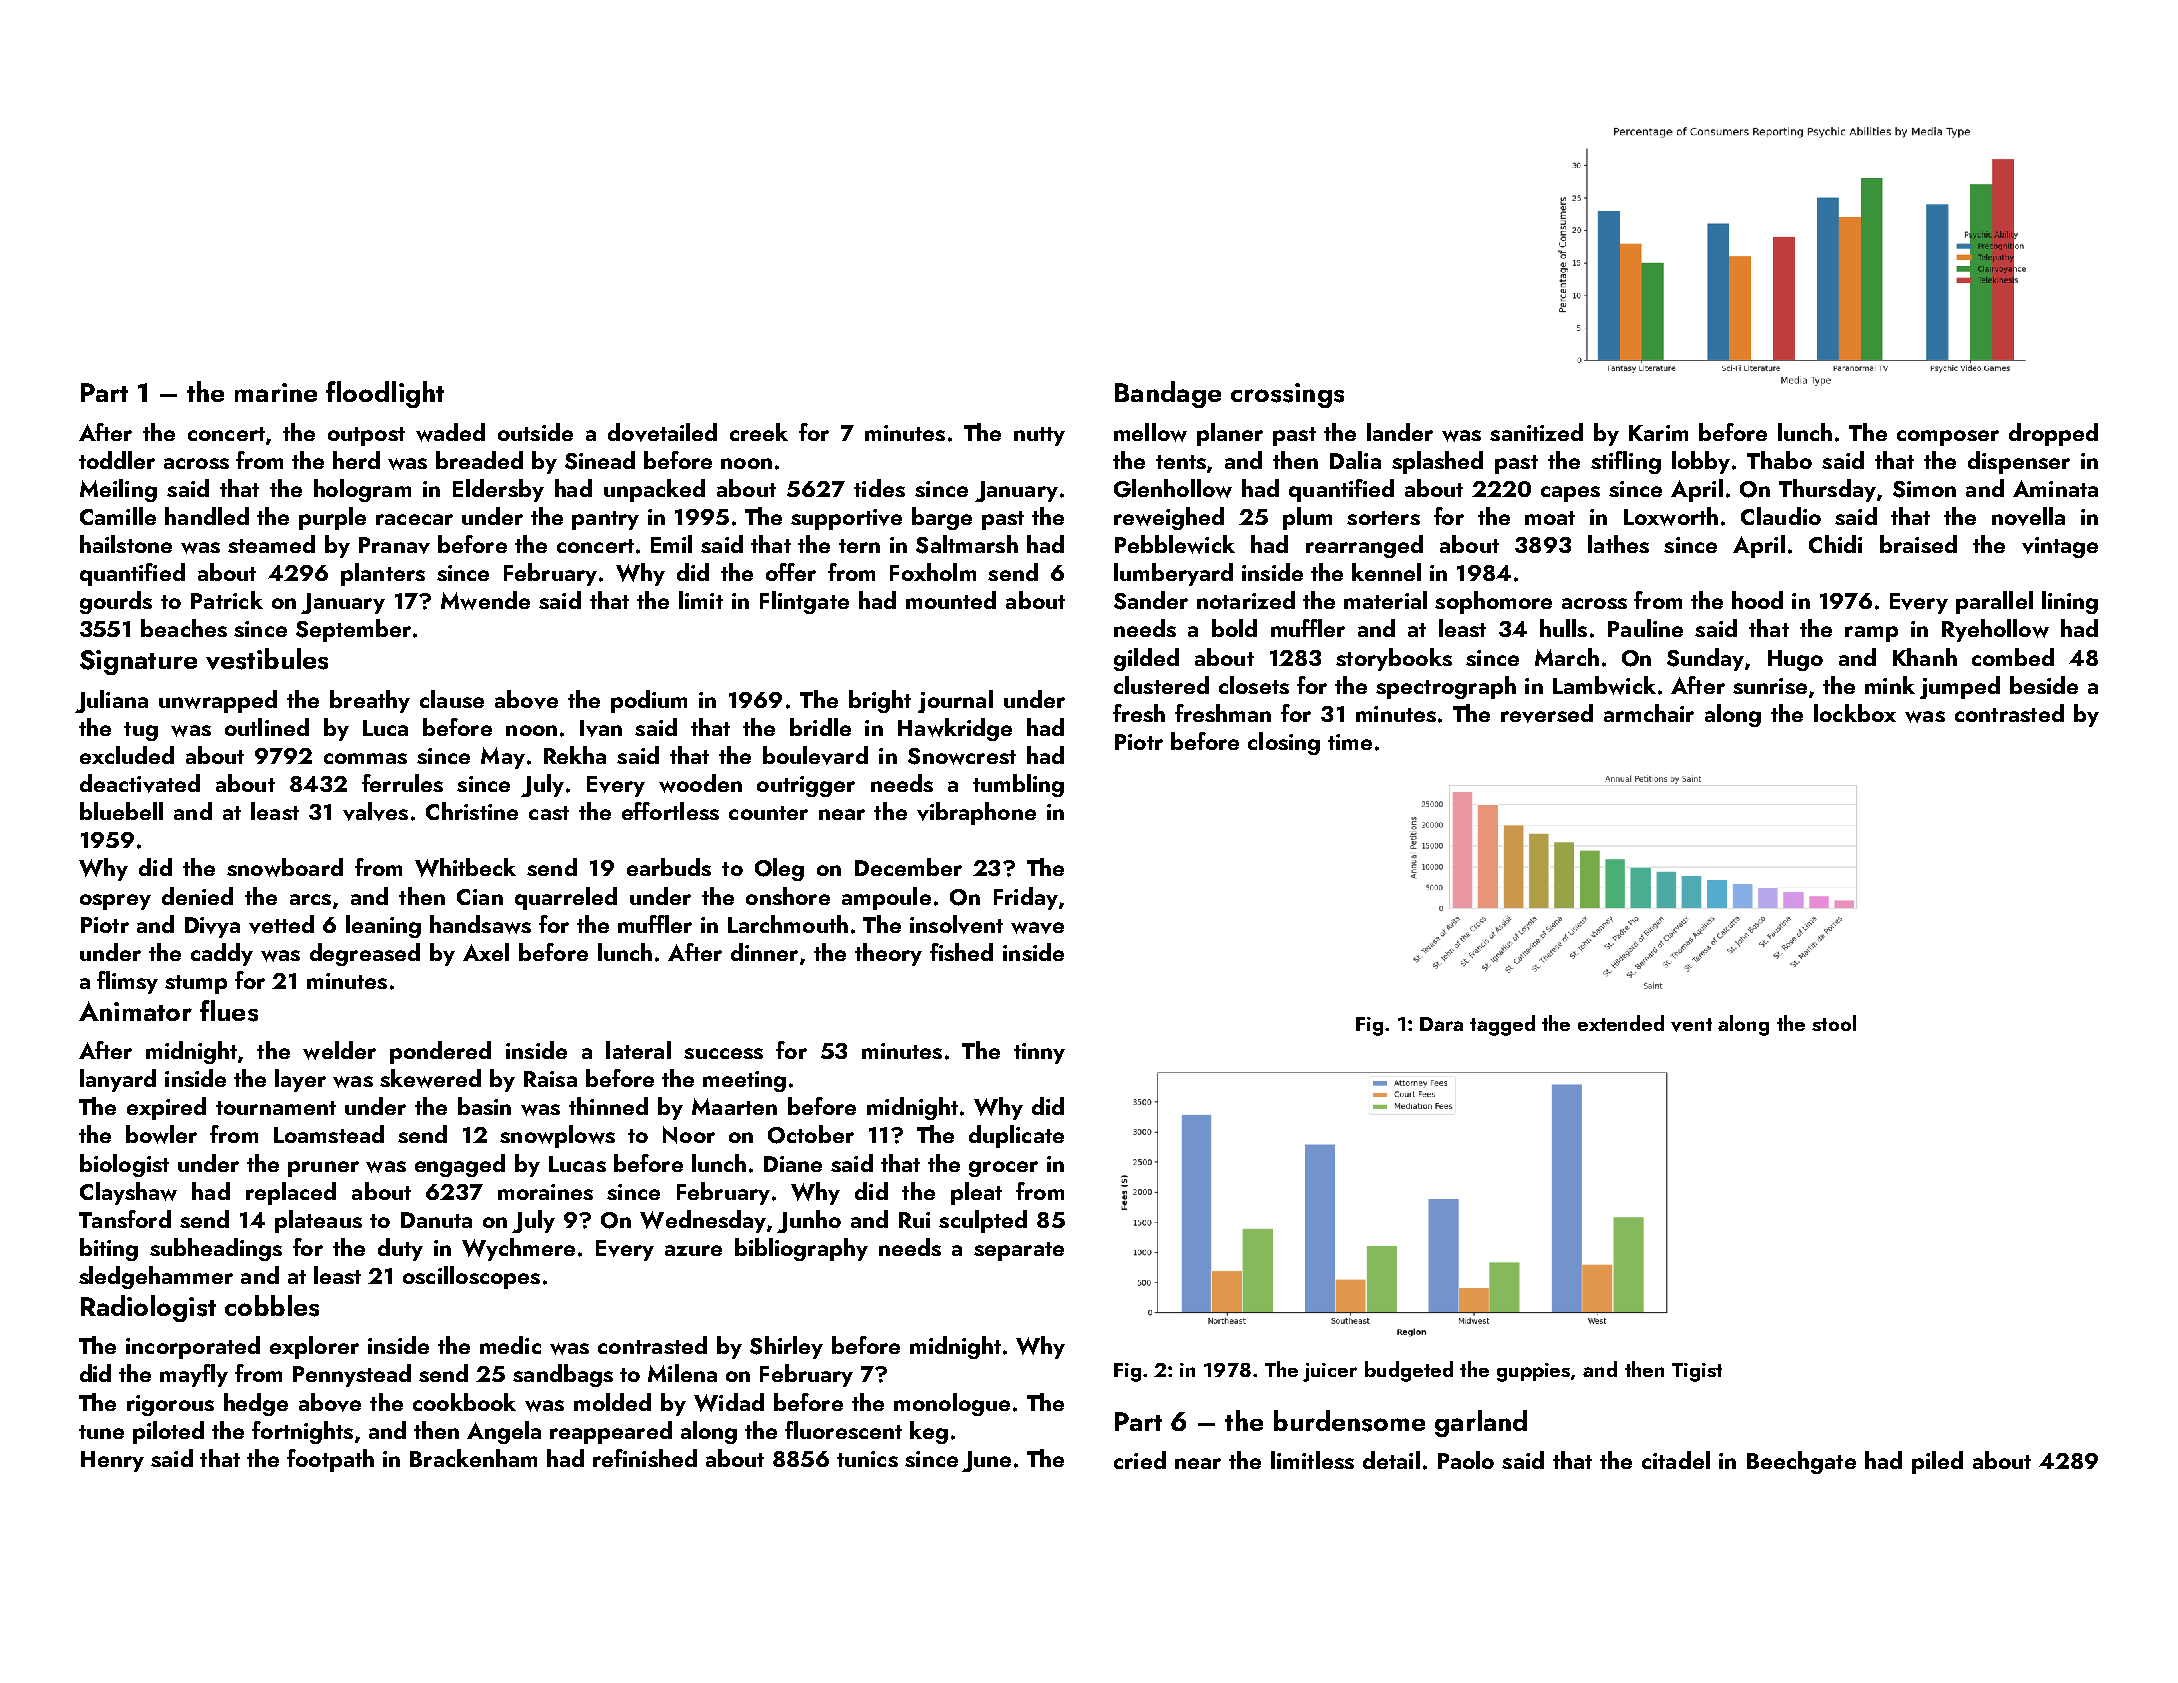 Image resolution: width=2178 pixels, height=1683 pixels. I want to click on hailstone, so click(126, 544).
